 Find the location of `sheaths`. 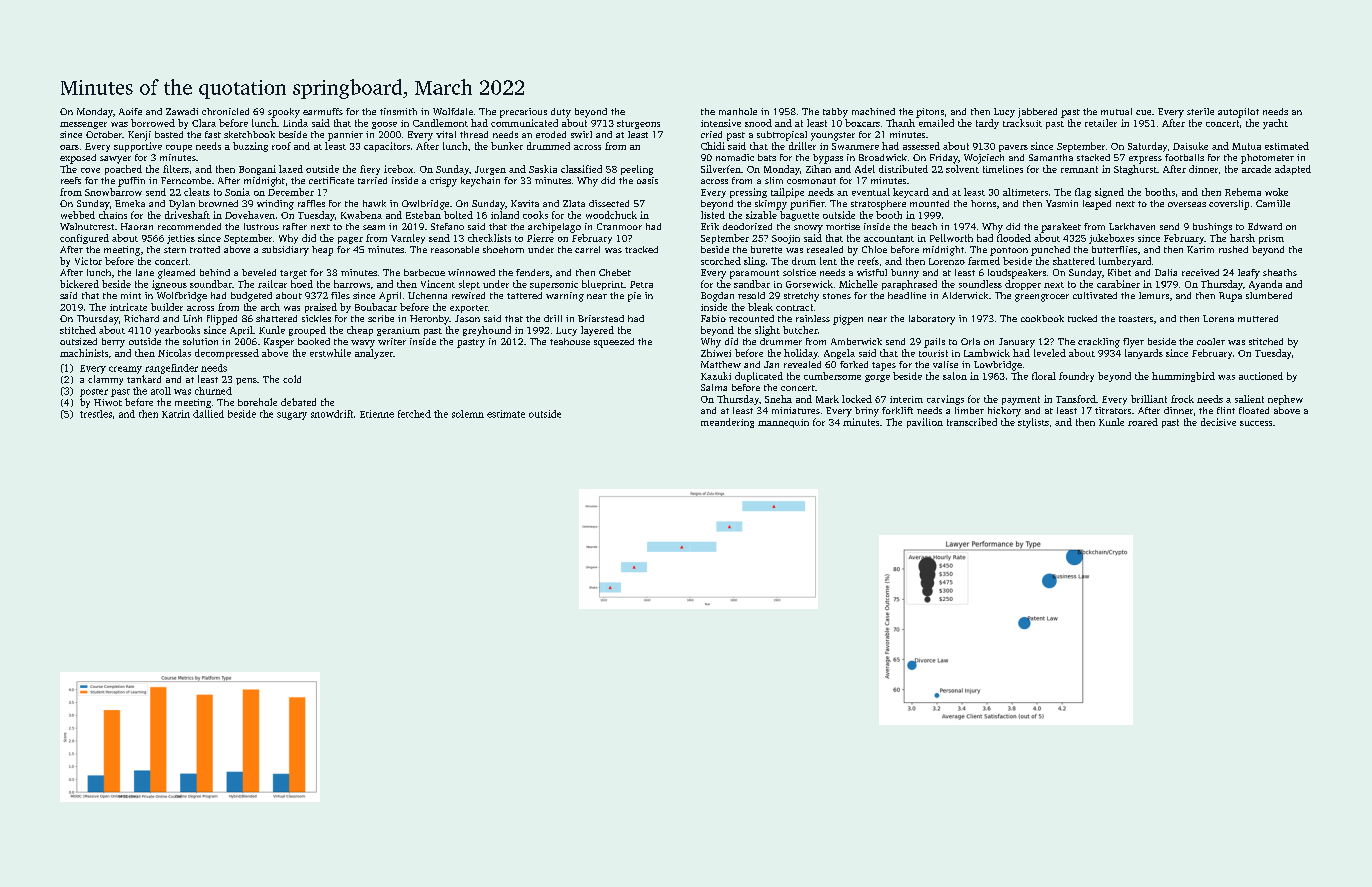

sheaths is located at coordinates (1280, 272).
